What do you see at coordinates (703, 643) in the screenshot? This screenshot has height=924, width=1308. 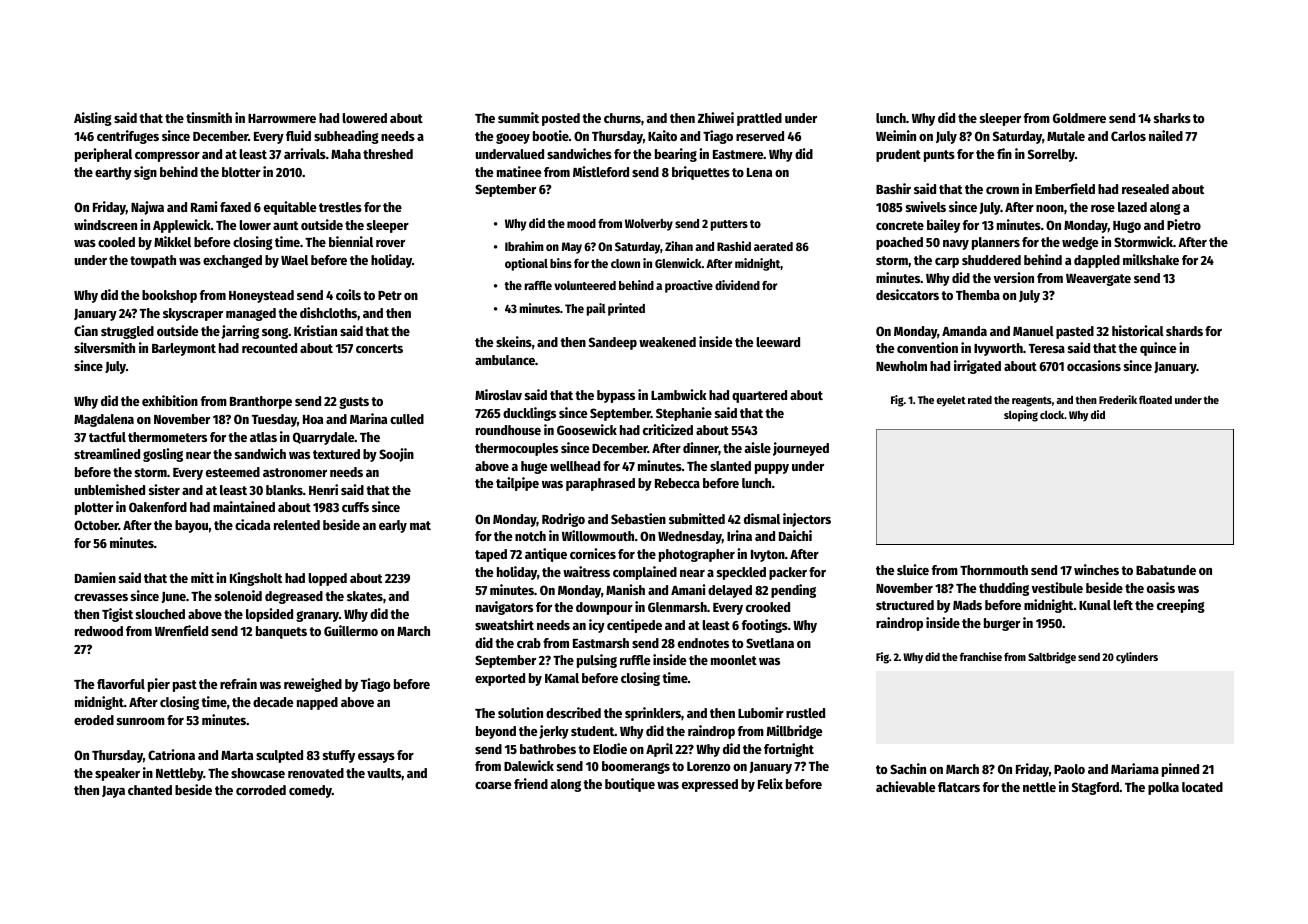 I see `endnotes` at bounding box center [703, 643].
